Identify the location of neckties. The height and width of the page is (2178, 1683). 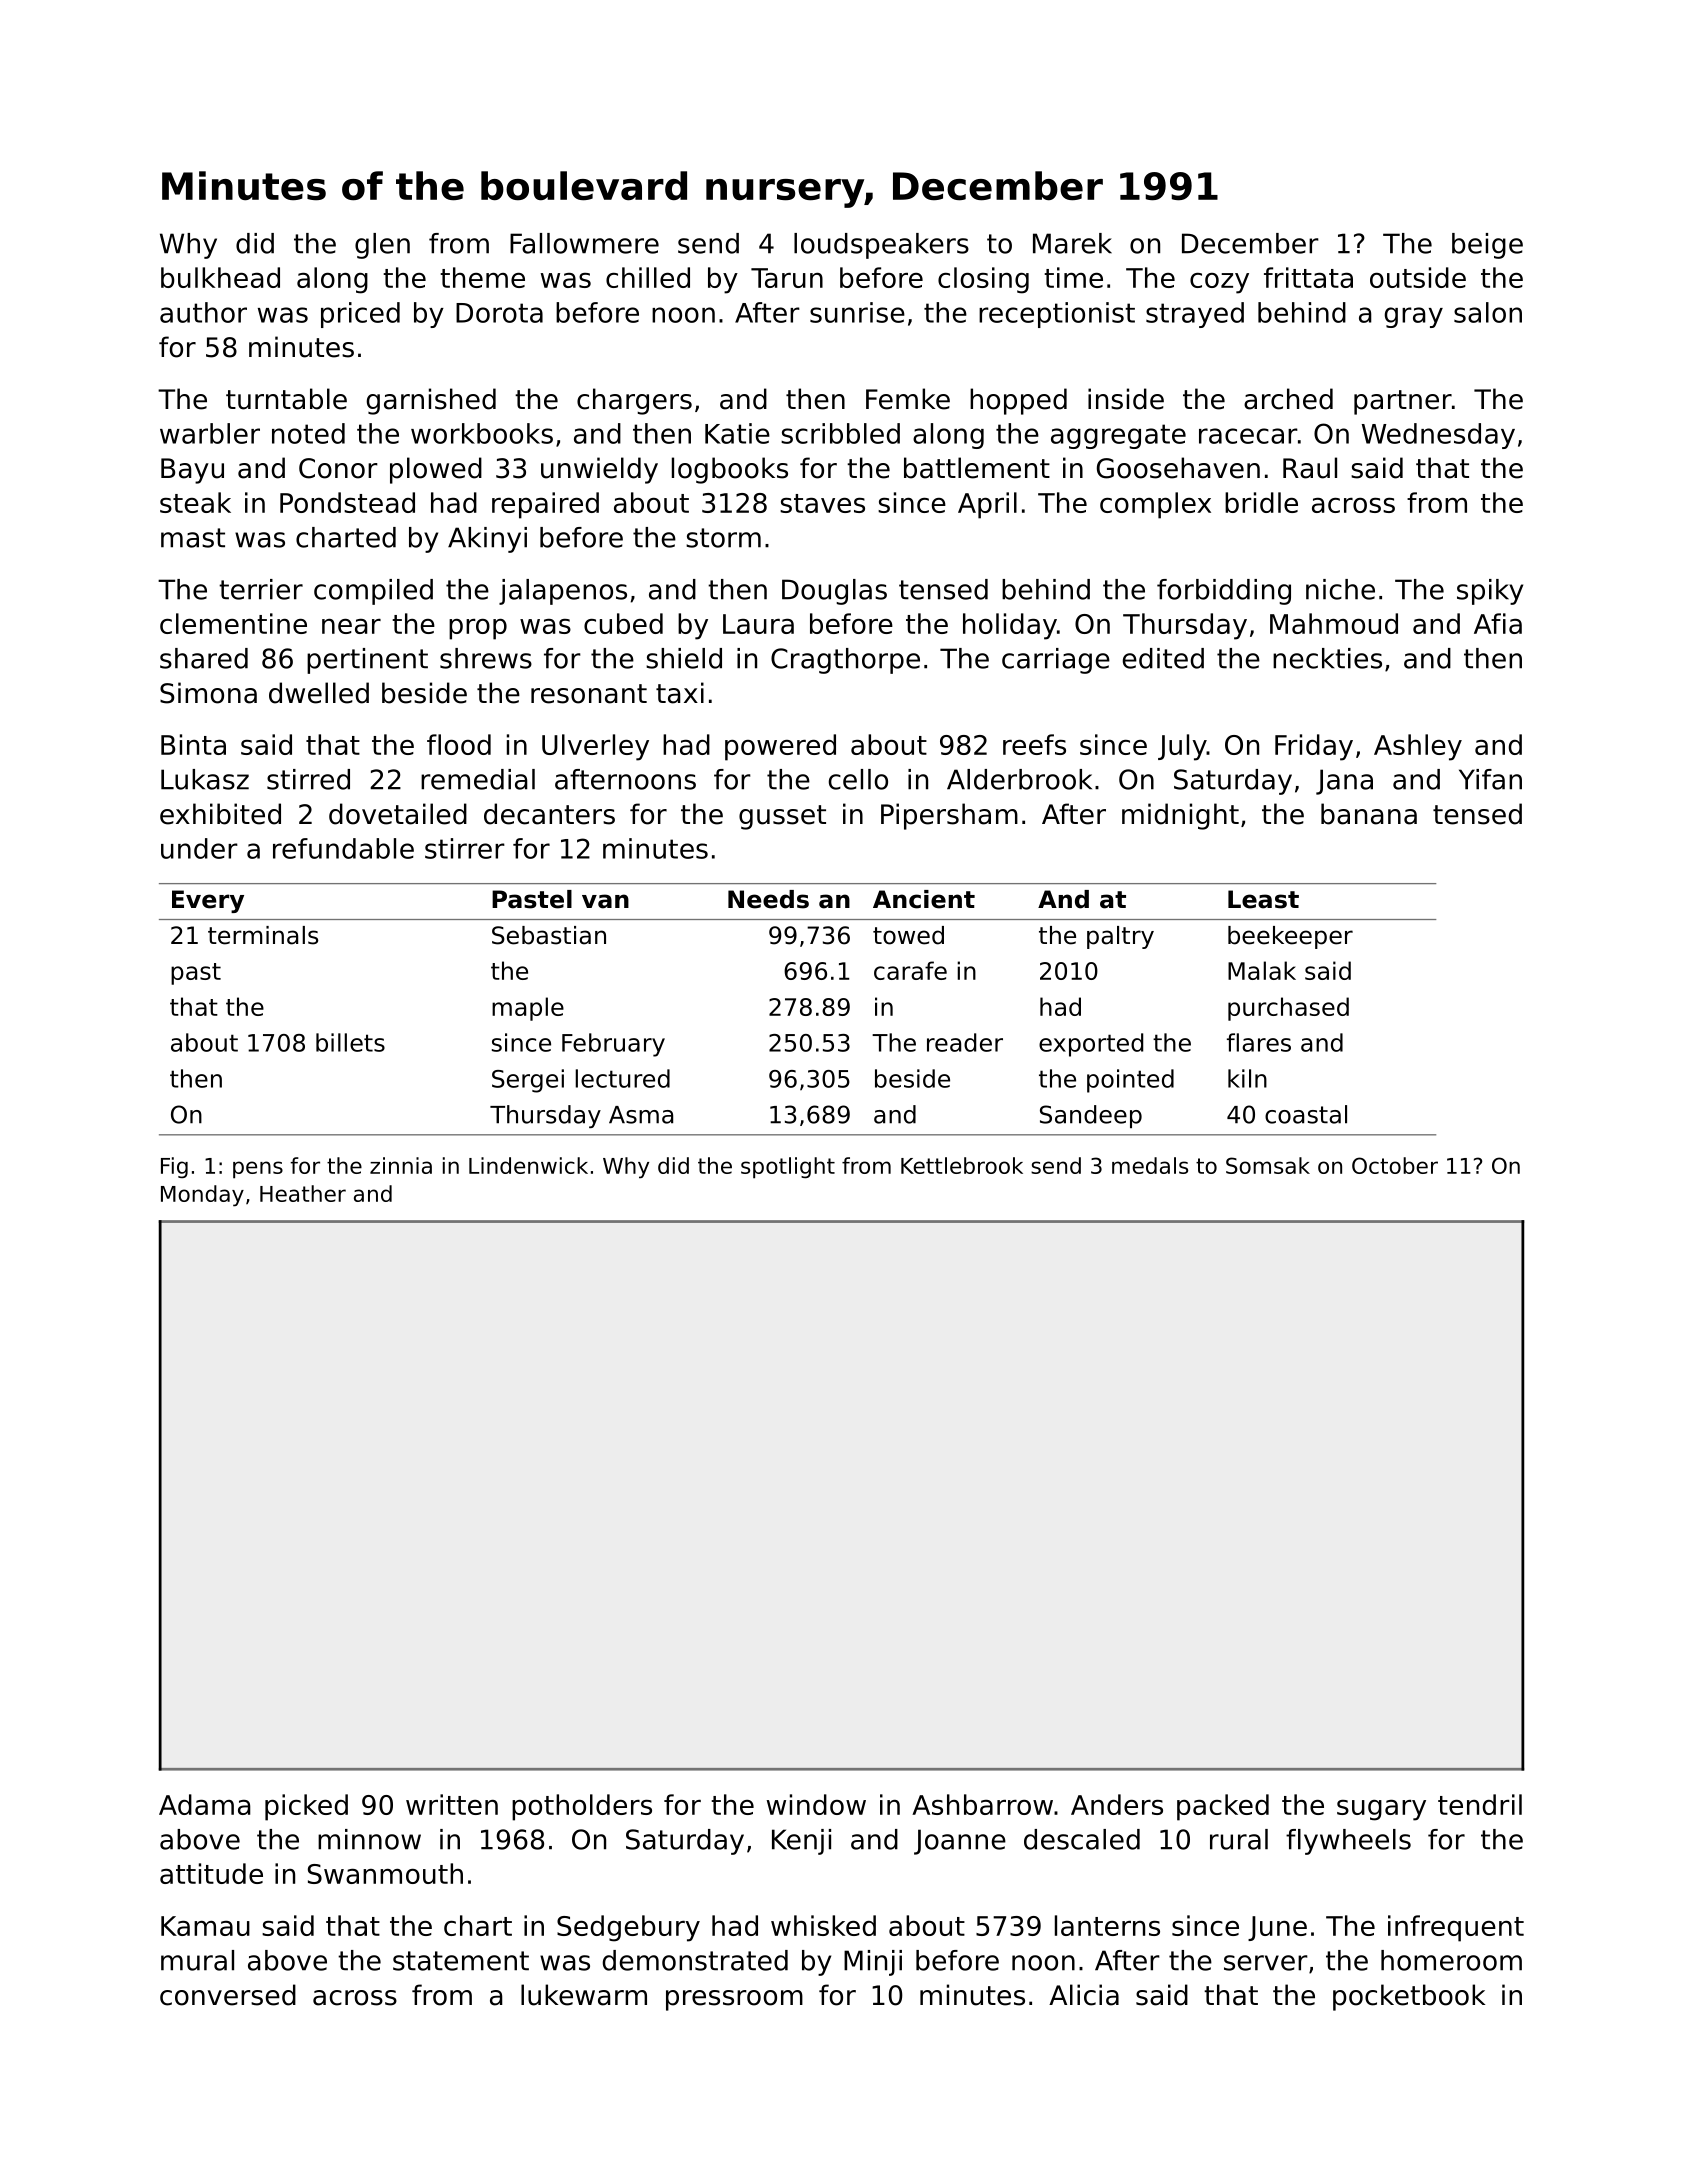
(1327, 658).
